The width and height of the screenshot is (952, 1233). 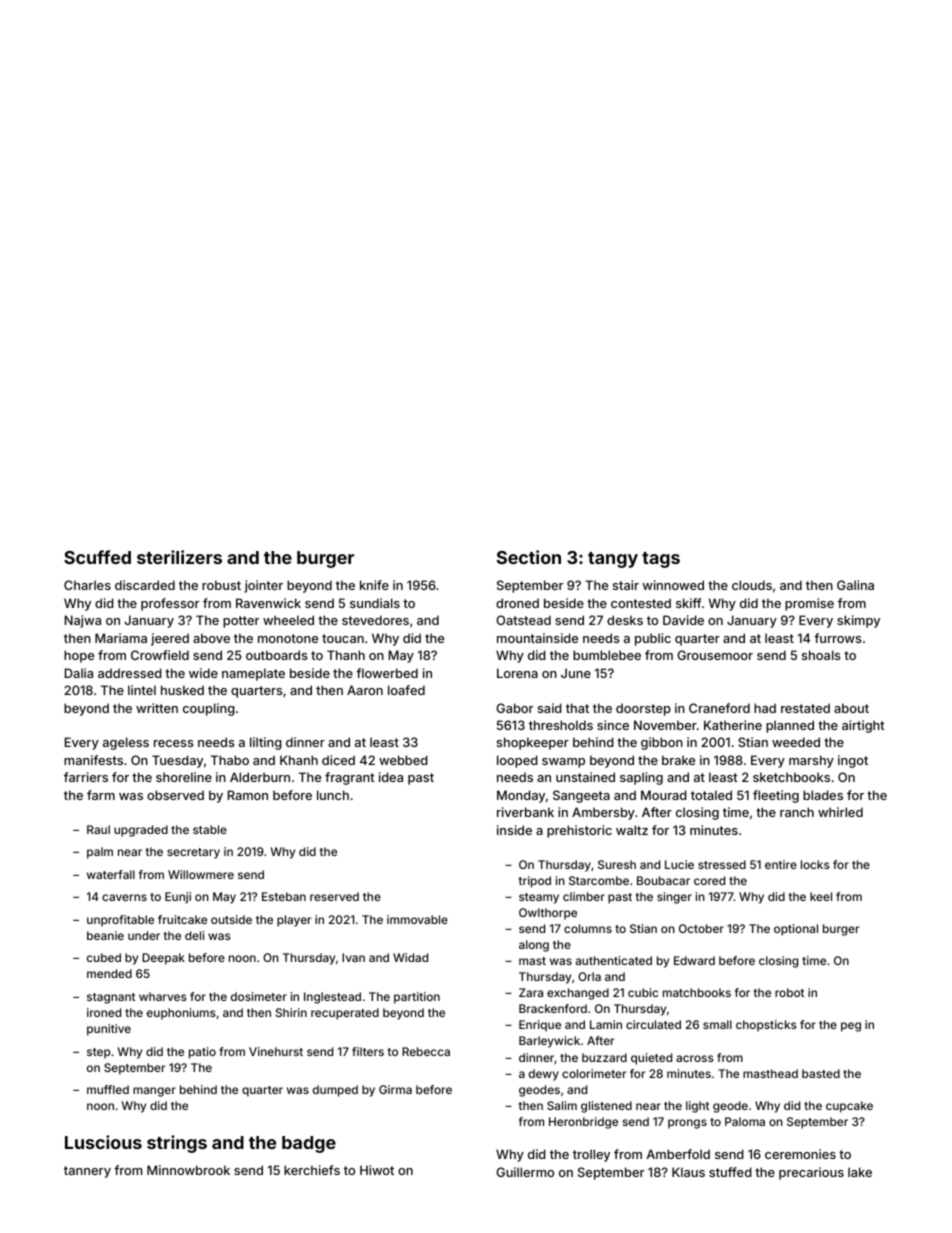 What do you see at coordinates (179, 557) in the screenshot?
I see `sterilizers` at bounding box center [179, 557].
